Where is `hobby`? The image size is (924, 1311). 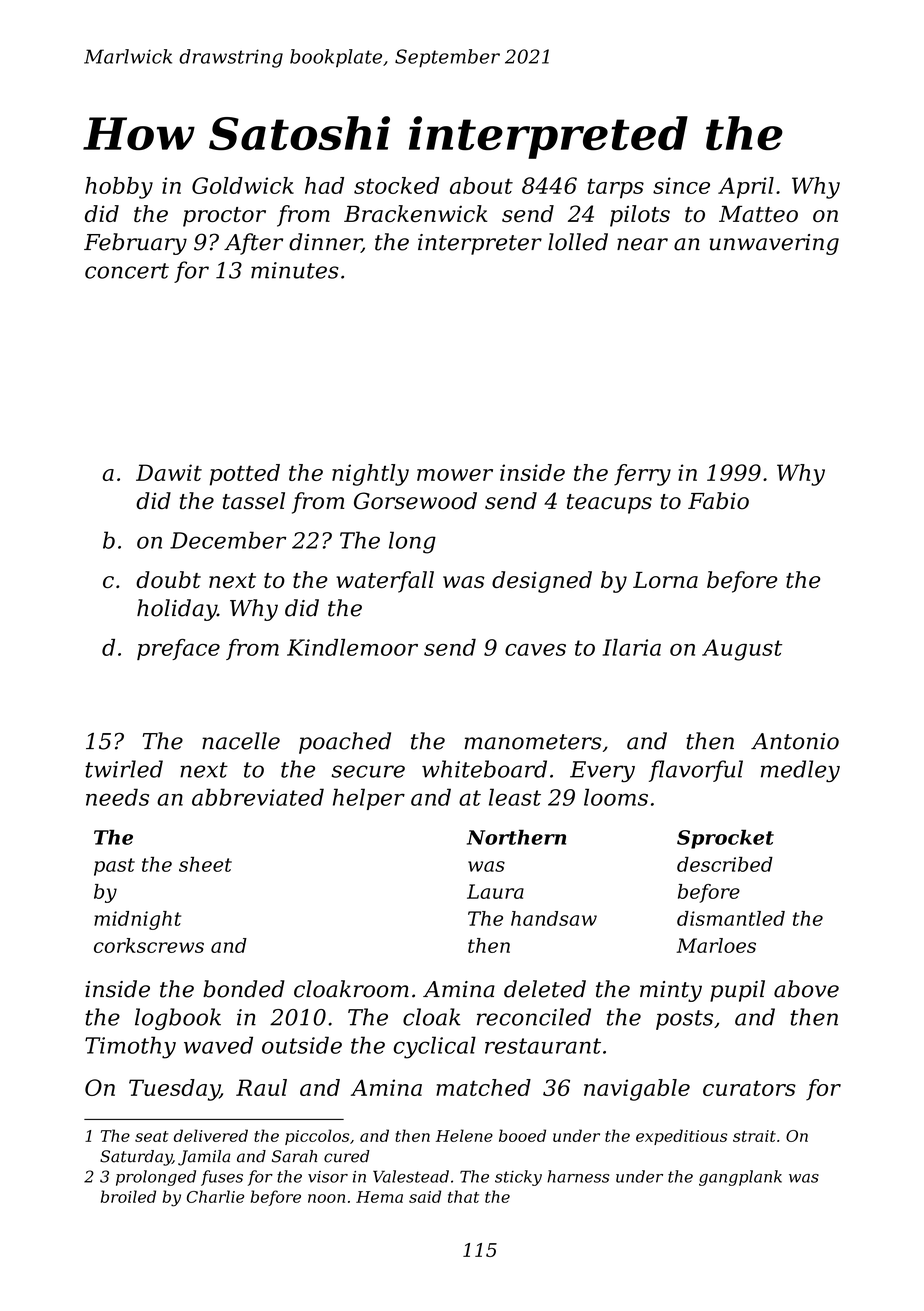
hobby is located at coordinates (119, 188).
